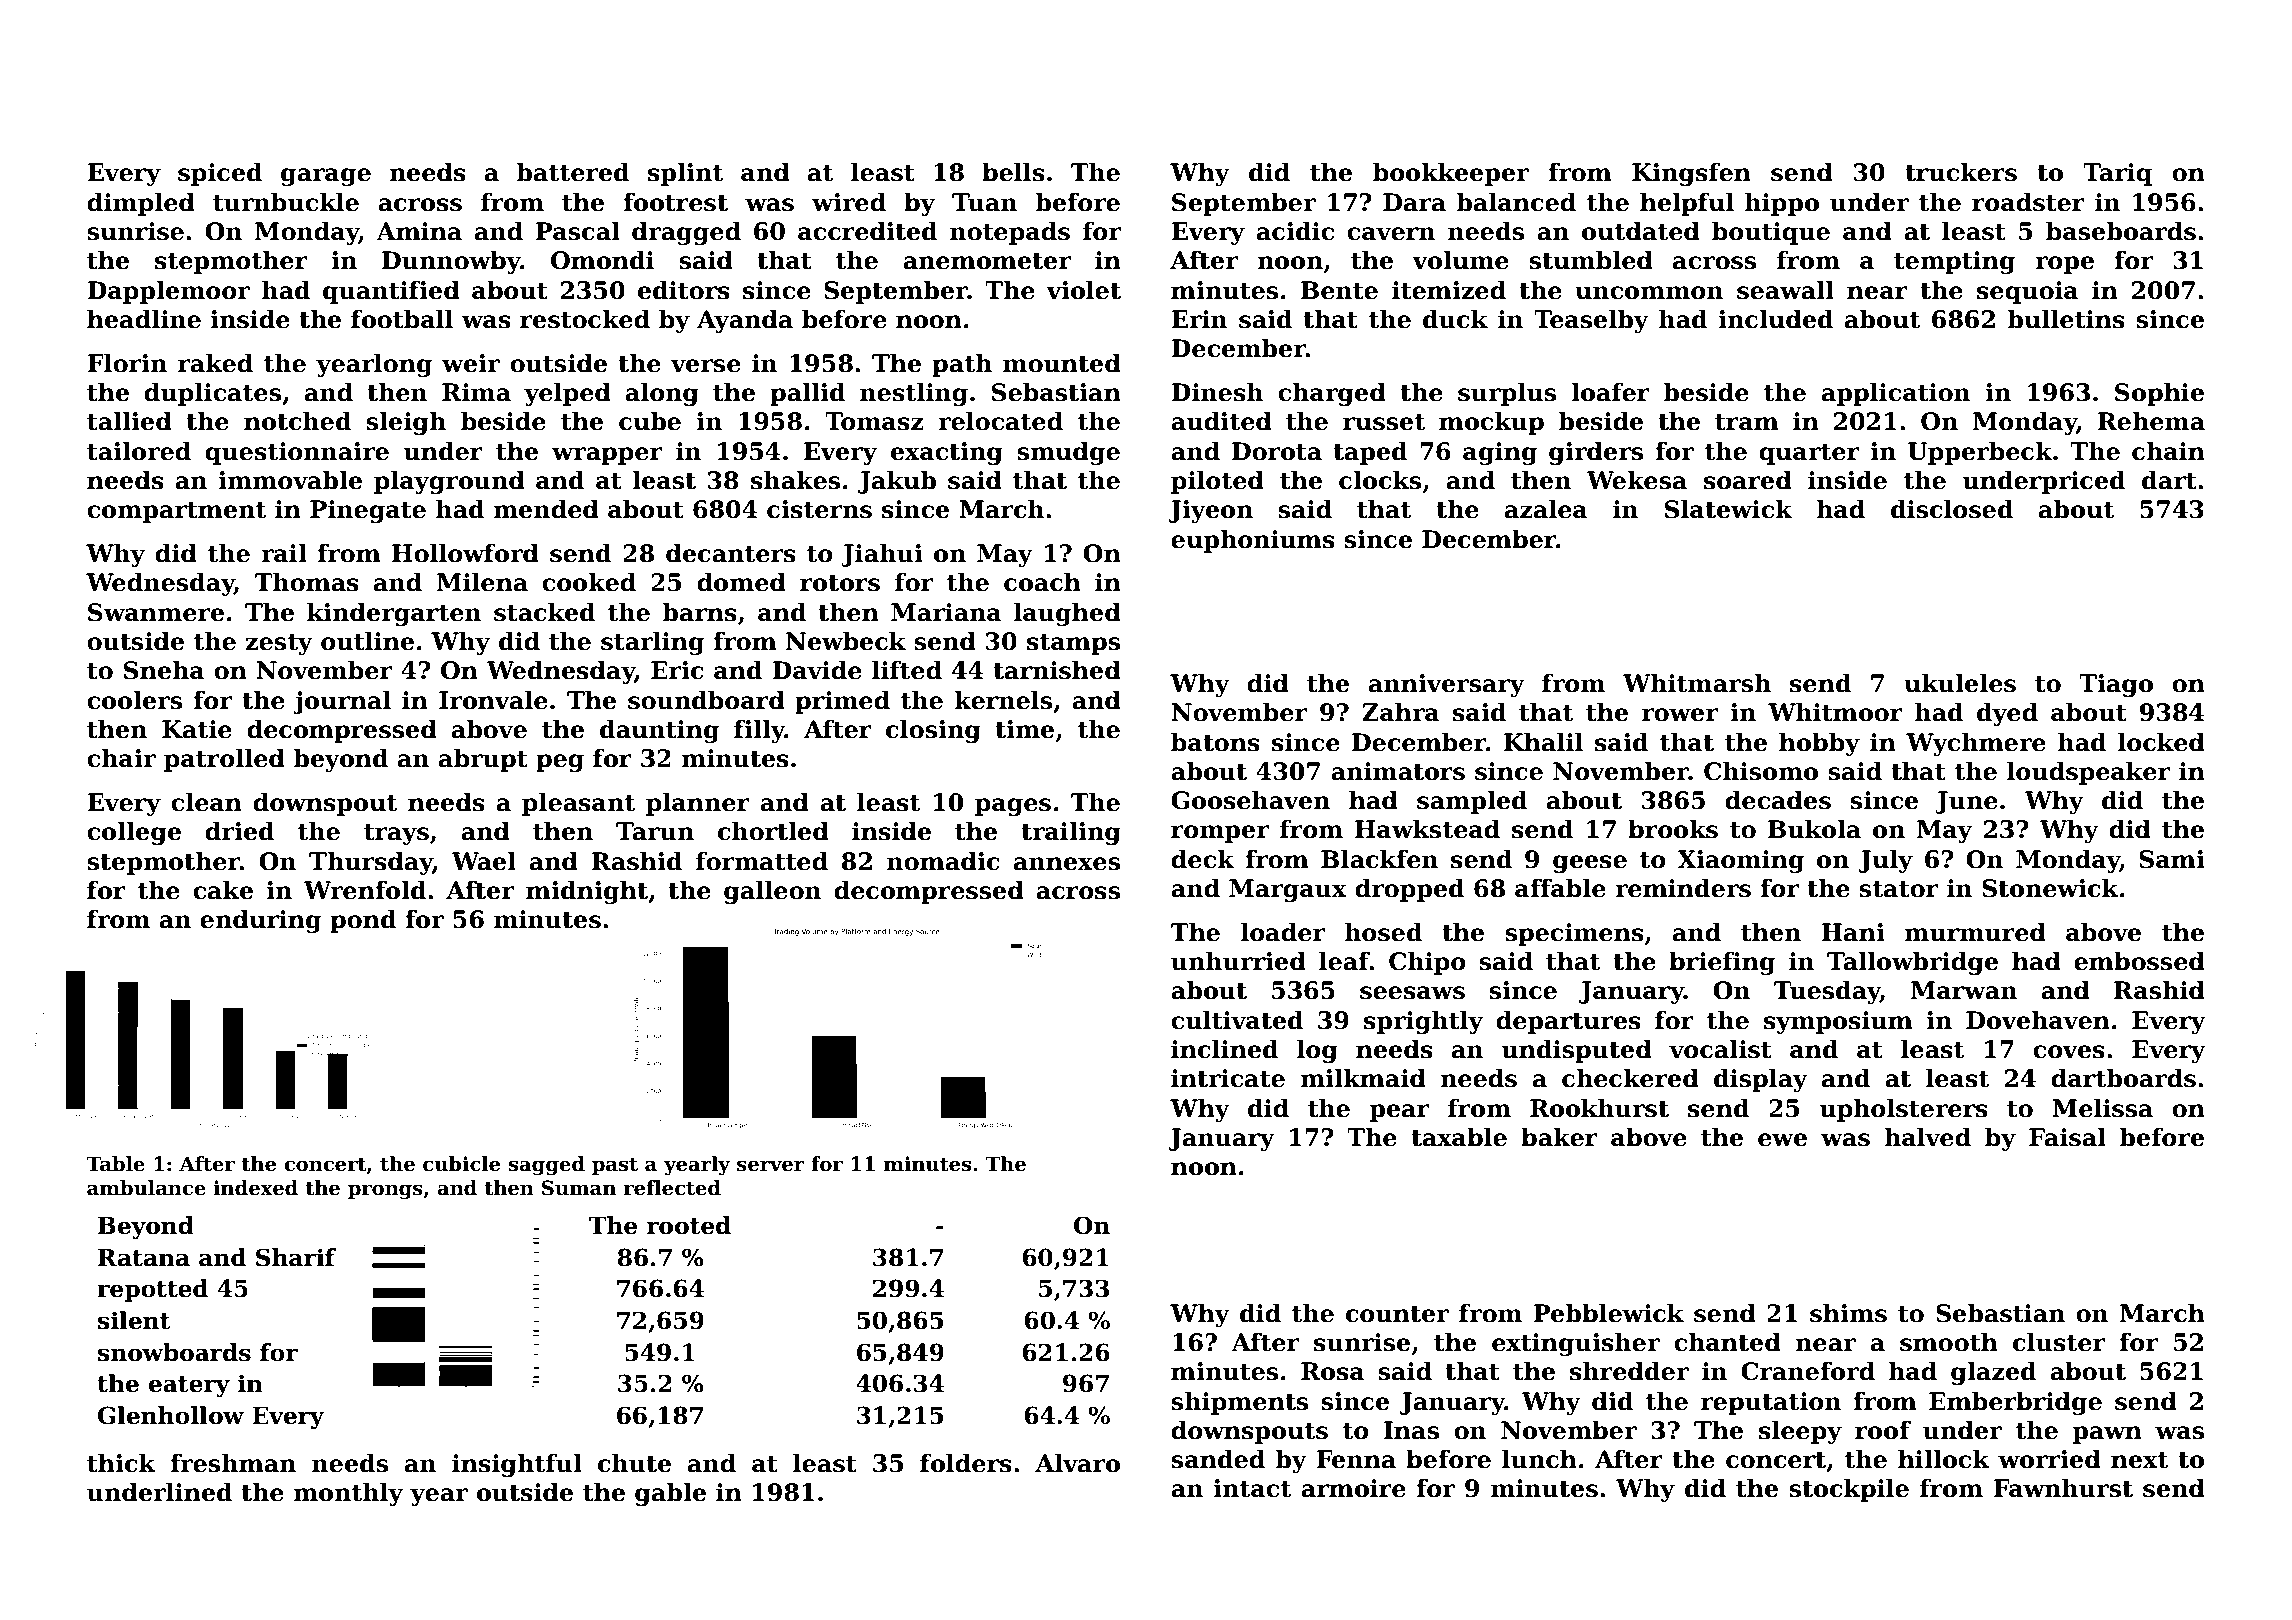  Describe the element at coordinates (1067, 864) in the screenshot. I see `annexes` at that location.
